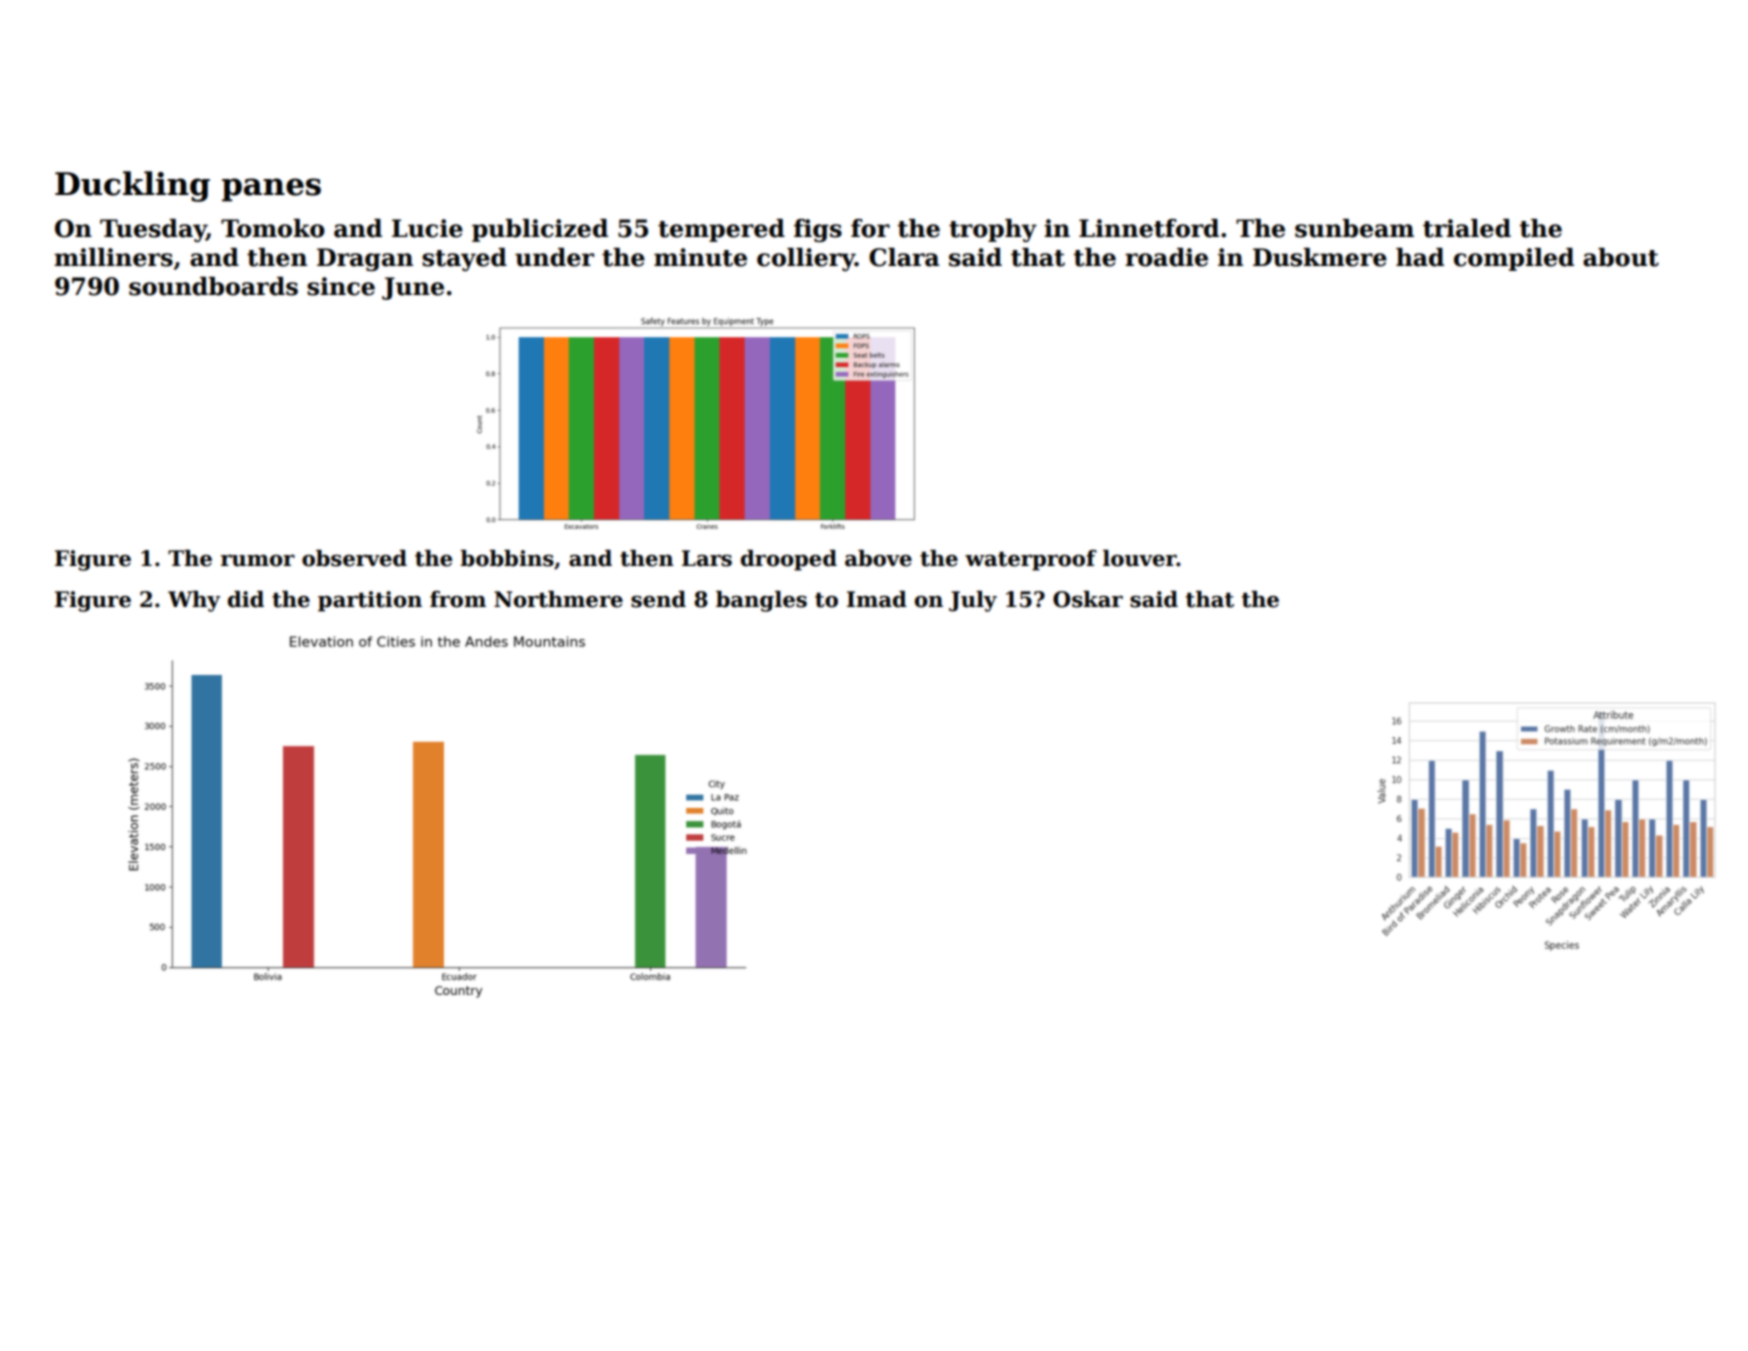 This screenshot has width=1748, height=1351. I want to click on soundboards, so click(213, 286).
